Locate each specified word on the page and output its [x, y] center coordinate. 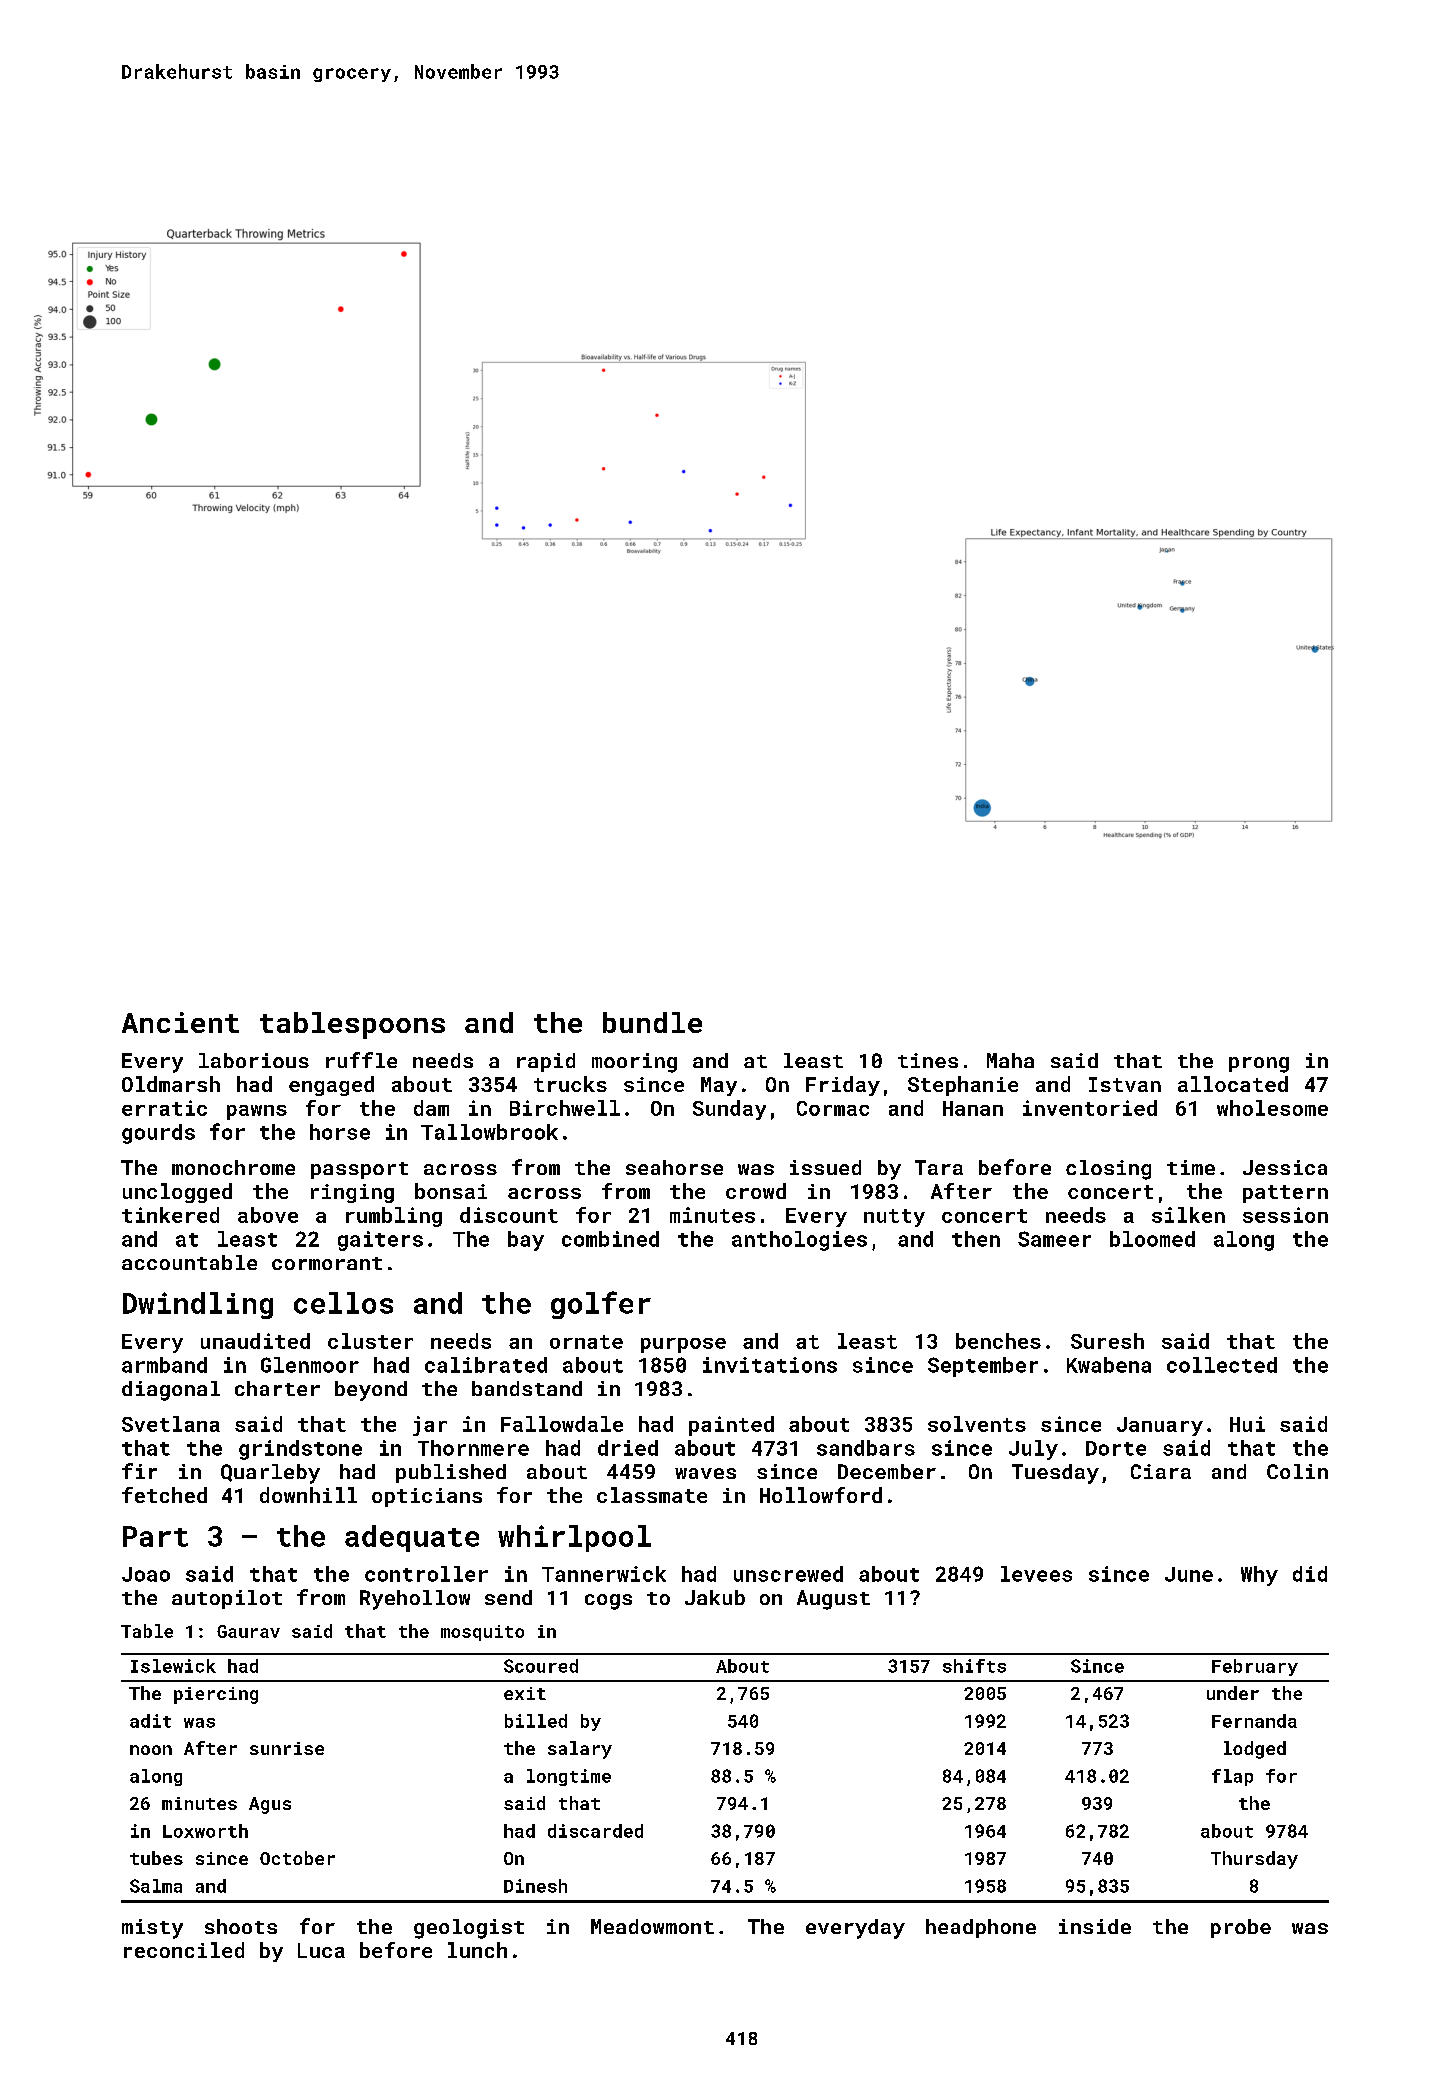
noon [151, 1750]
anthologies [799, 1241]
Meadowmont [652, 1926]
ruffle [361, 1060]
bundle [652, 1022]
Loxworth [205, 1831]
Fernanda [1254, 1721]
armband [164, 1365]
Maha [1010, 1060]
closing [1108, 1170]
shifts [974, 1666]
